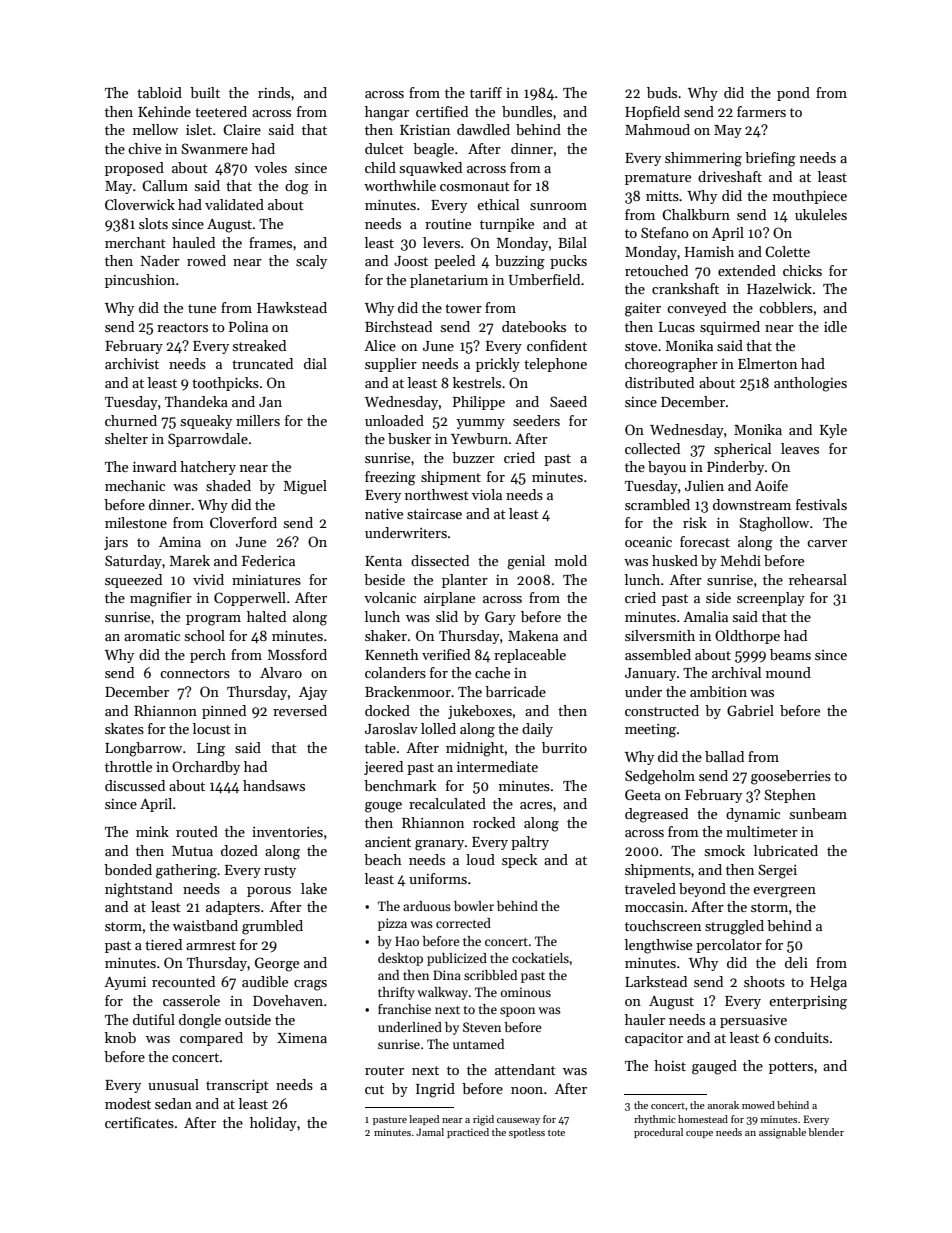 This screenshot has height=1233, width=952. What do you see at coordinates (718, 691) in the screenshot?
I see `ambition` at bounding box center [718, 691].
